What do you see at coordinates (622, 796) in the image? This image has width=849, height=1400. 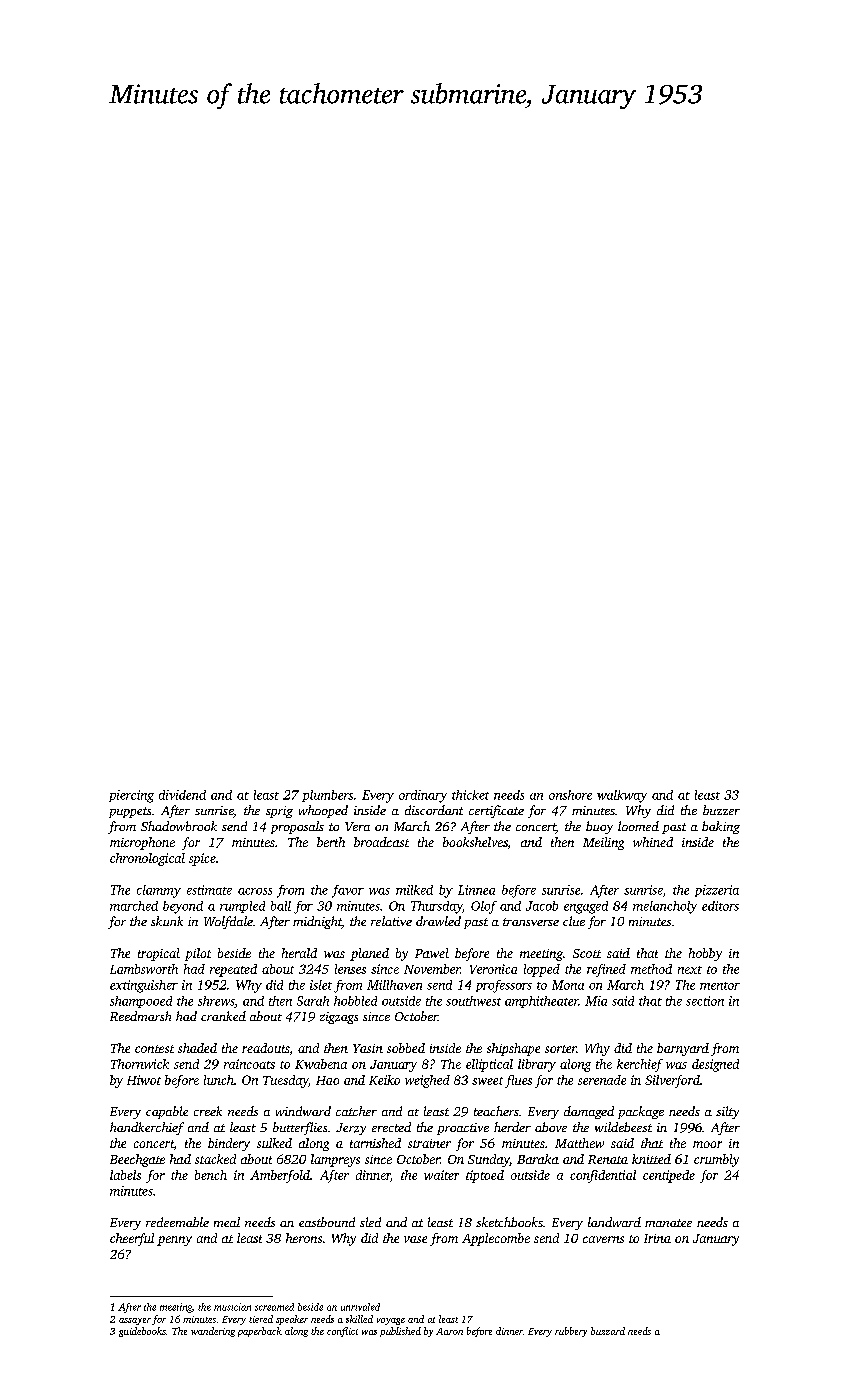 I see `walkway` at bounding box center [622, 796].
